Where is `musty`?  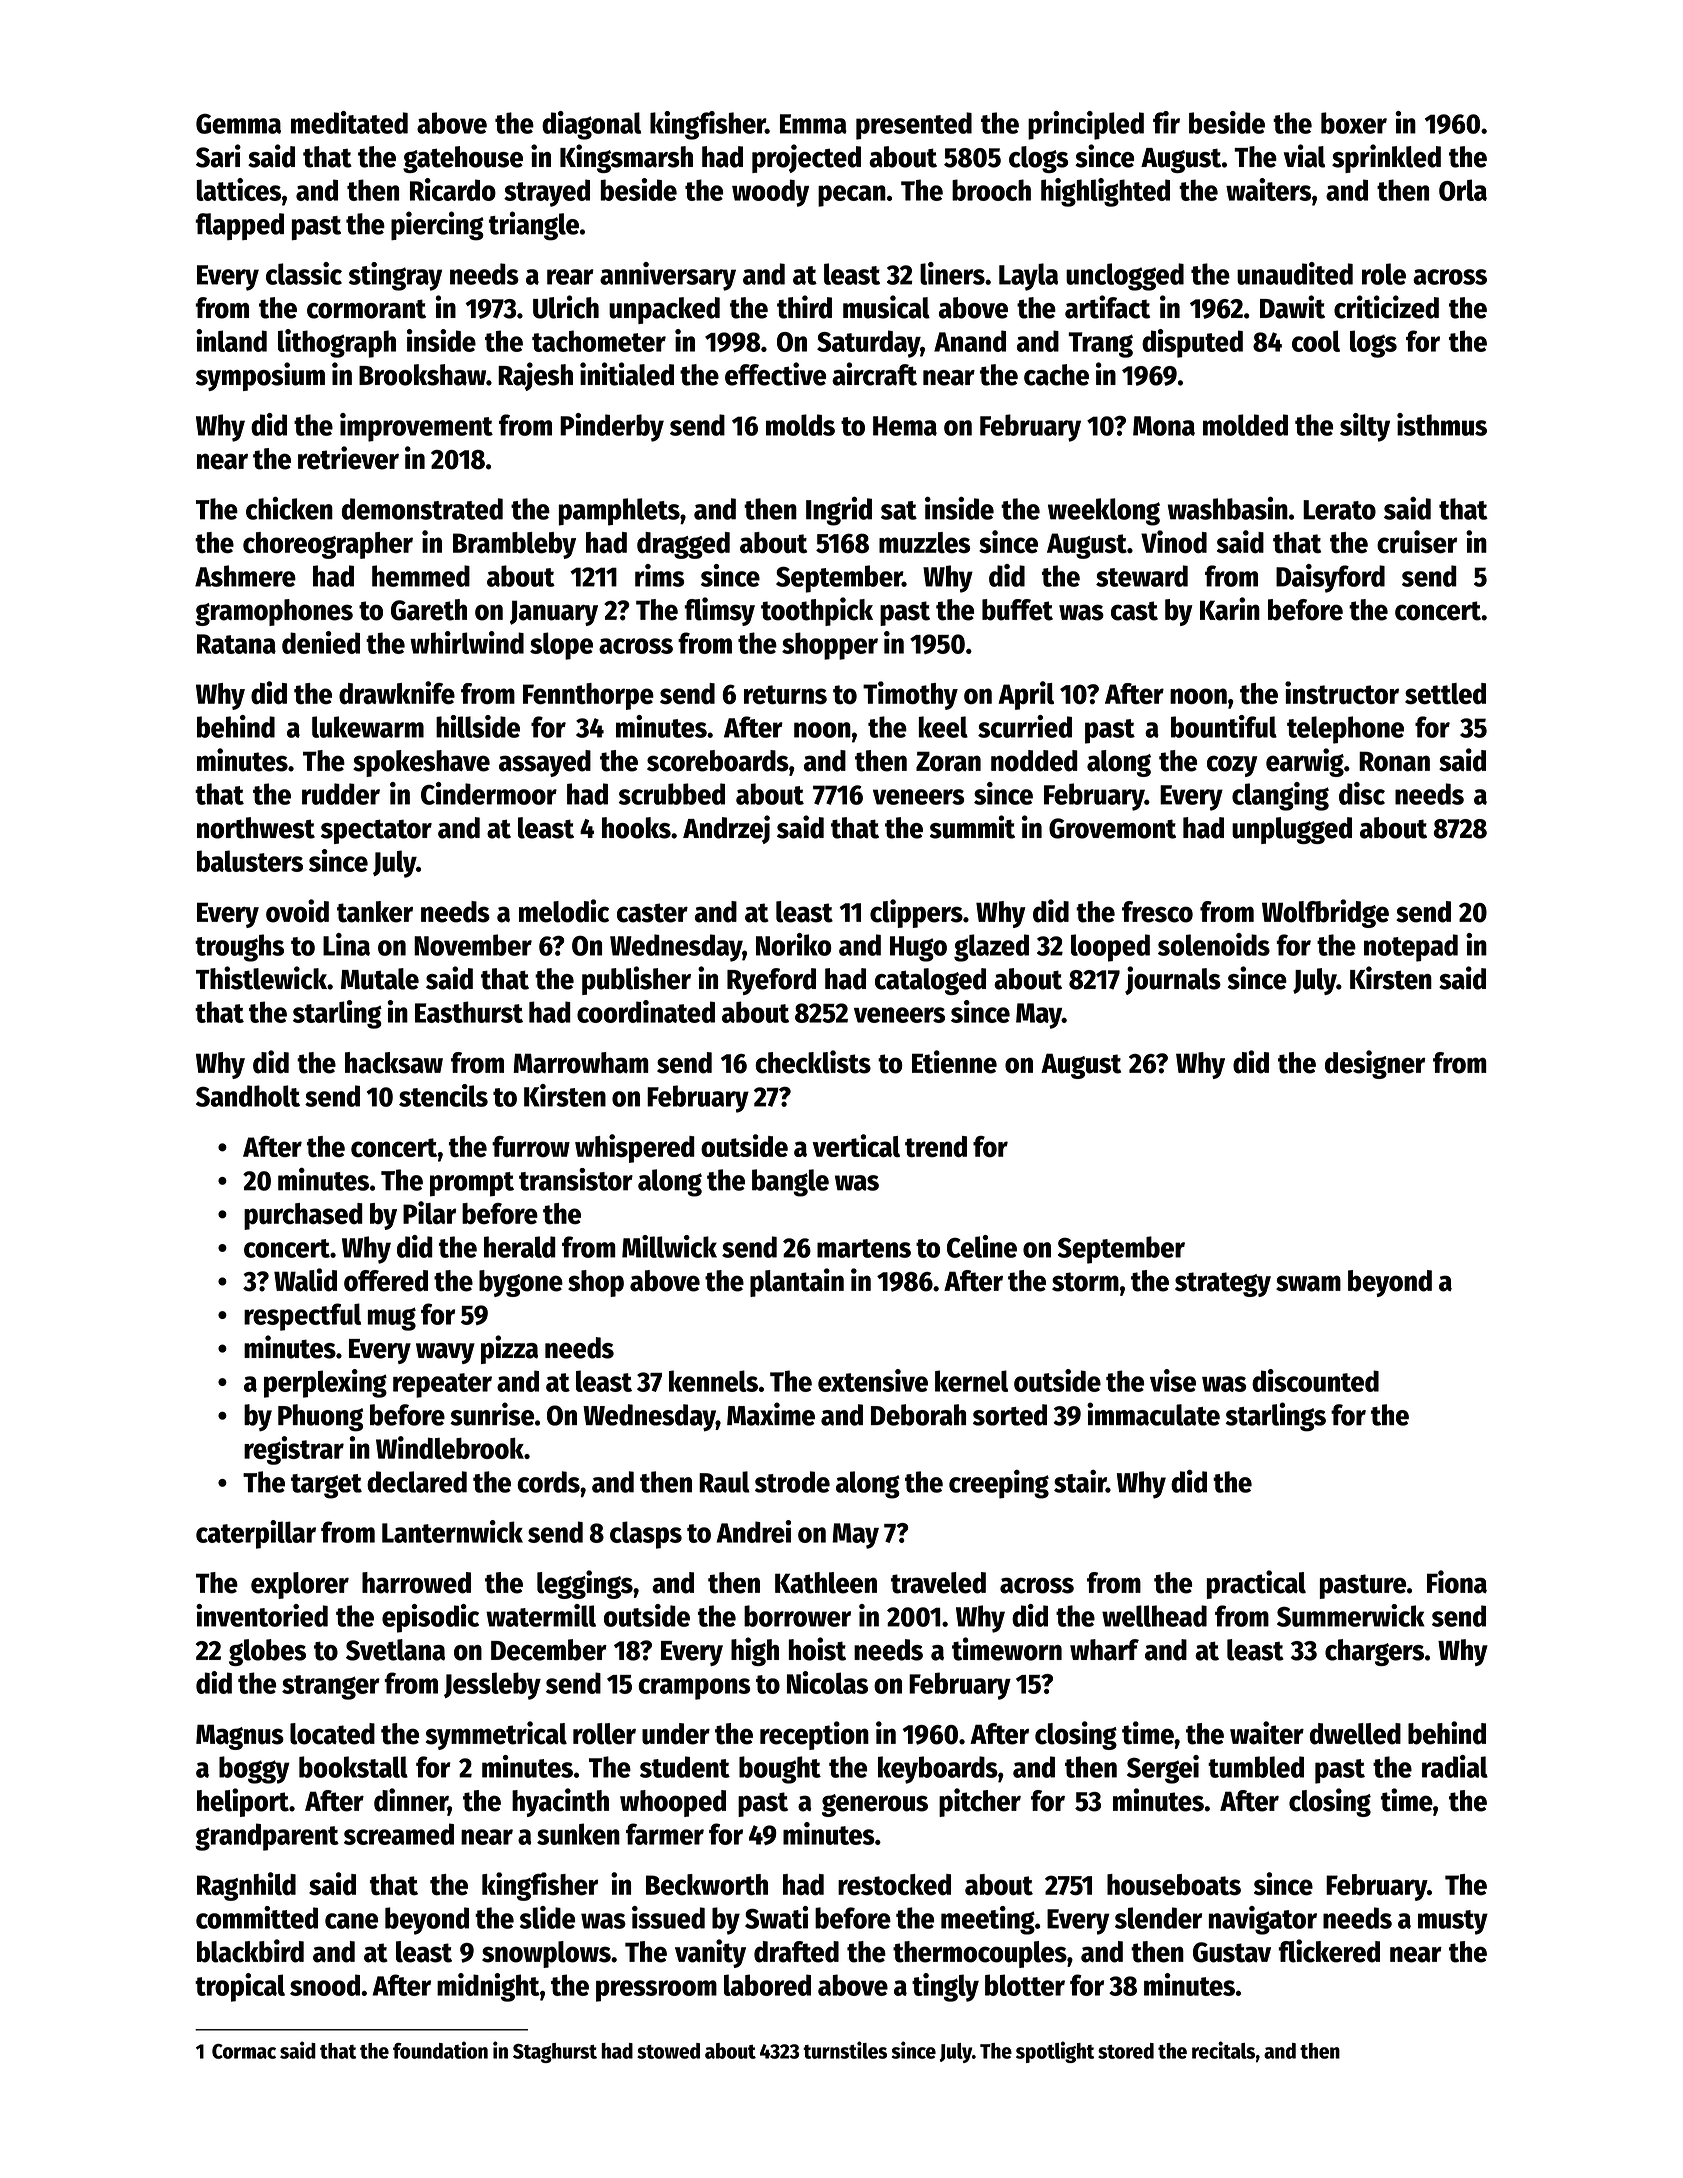 musty is located at coordinates (1453, 1922).
